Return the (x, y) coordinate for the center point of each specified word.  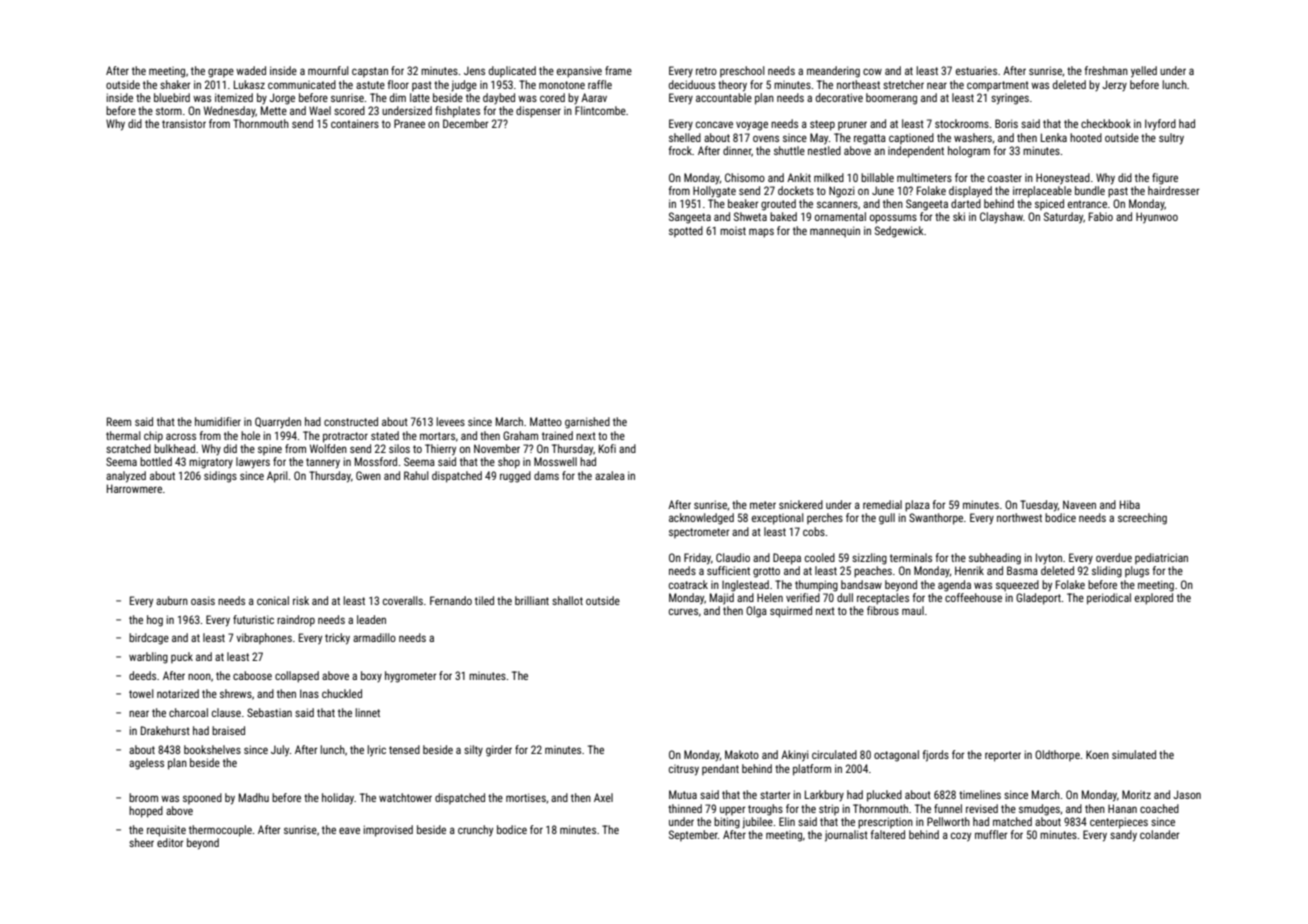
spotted (686, 231)
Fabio (1101, 216)
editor (170, 842)
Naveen (1079, 504)
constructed (351, 421)
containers (355, 123)
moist (733, 231)
